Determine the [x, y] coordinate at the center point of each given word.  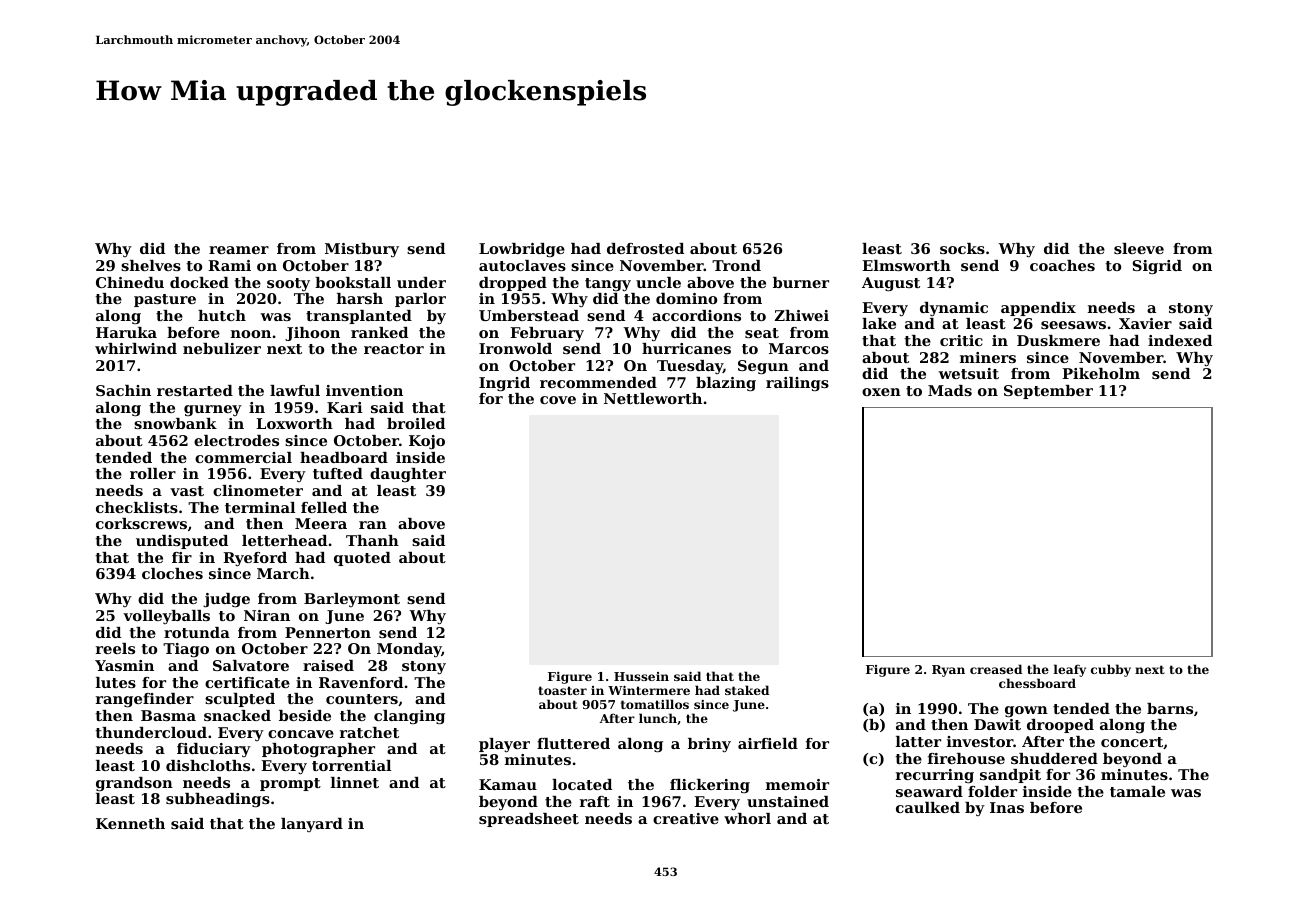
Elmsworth [906, 265]
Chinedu [130, 282]
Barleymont [352, 600]
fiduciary [214, 750]
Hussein [641, 676]
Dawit [997, 724]
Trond [736, 265]
